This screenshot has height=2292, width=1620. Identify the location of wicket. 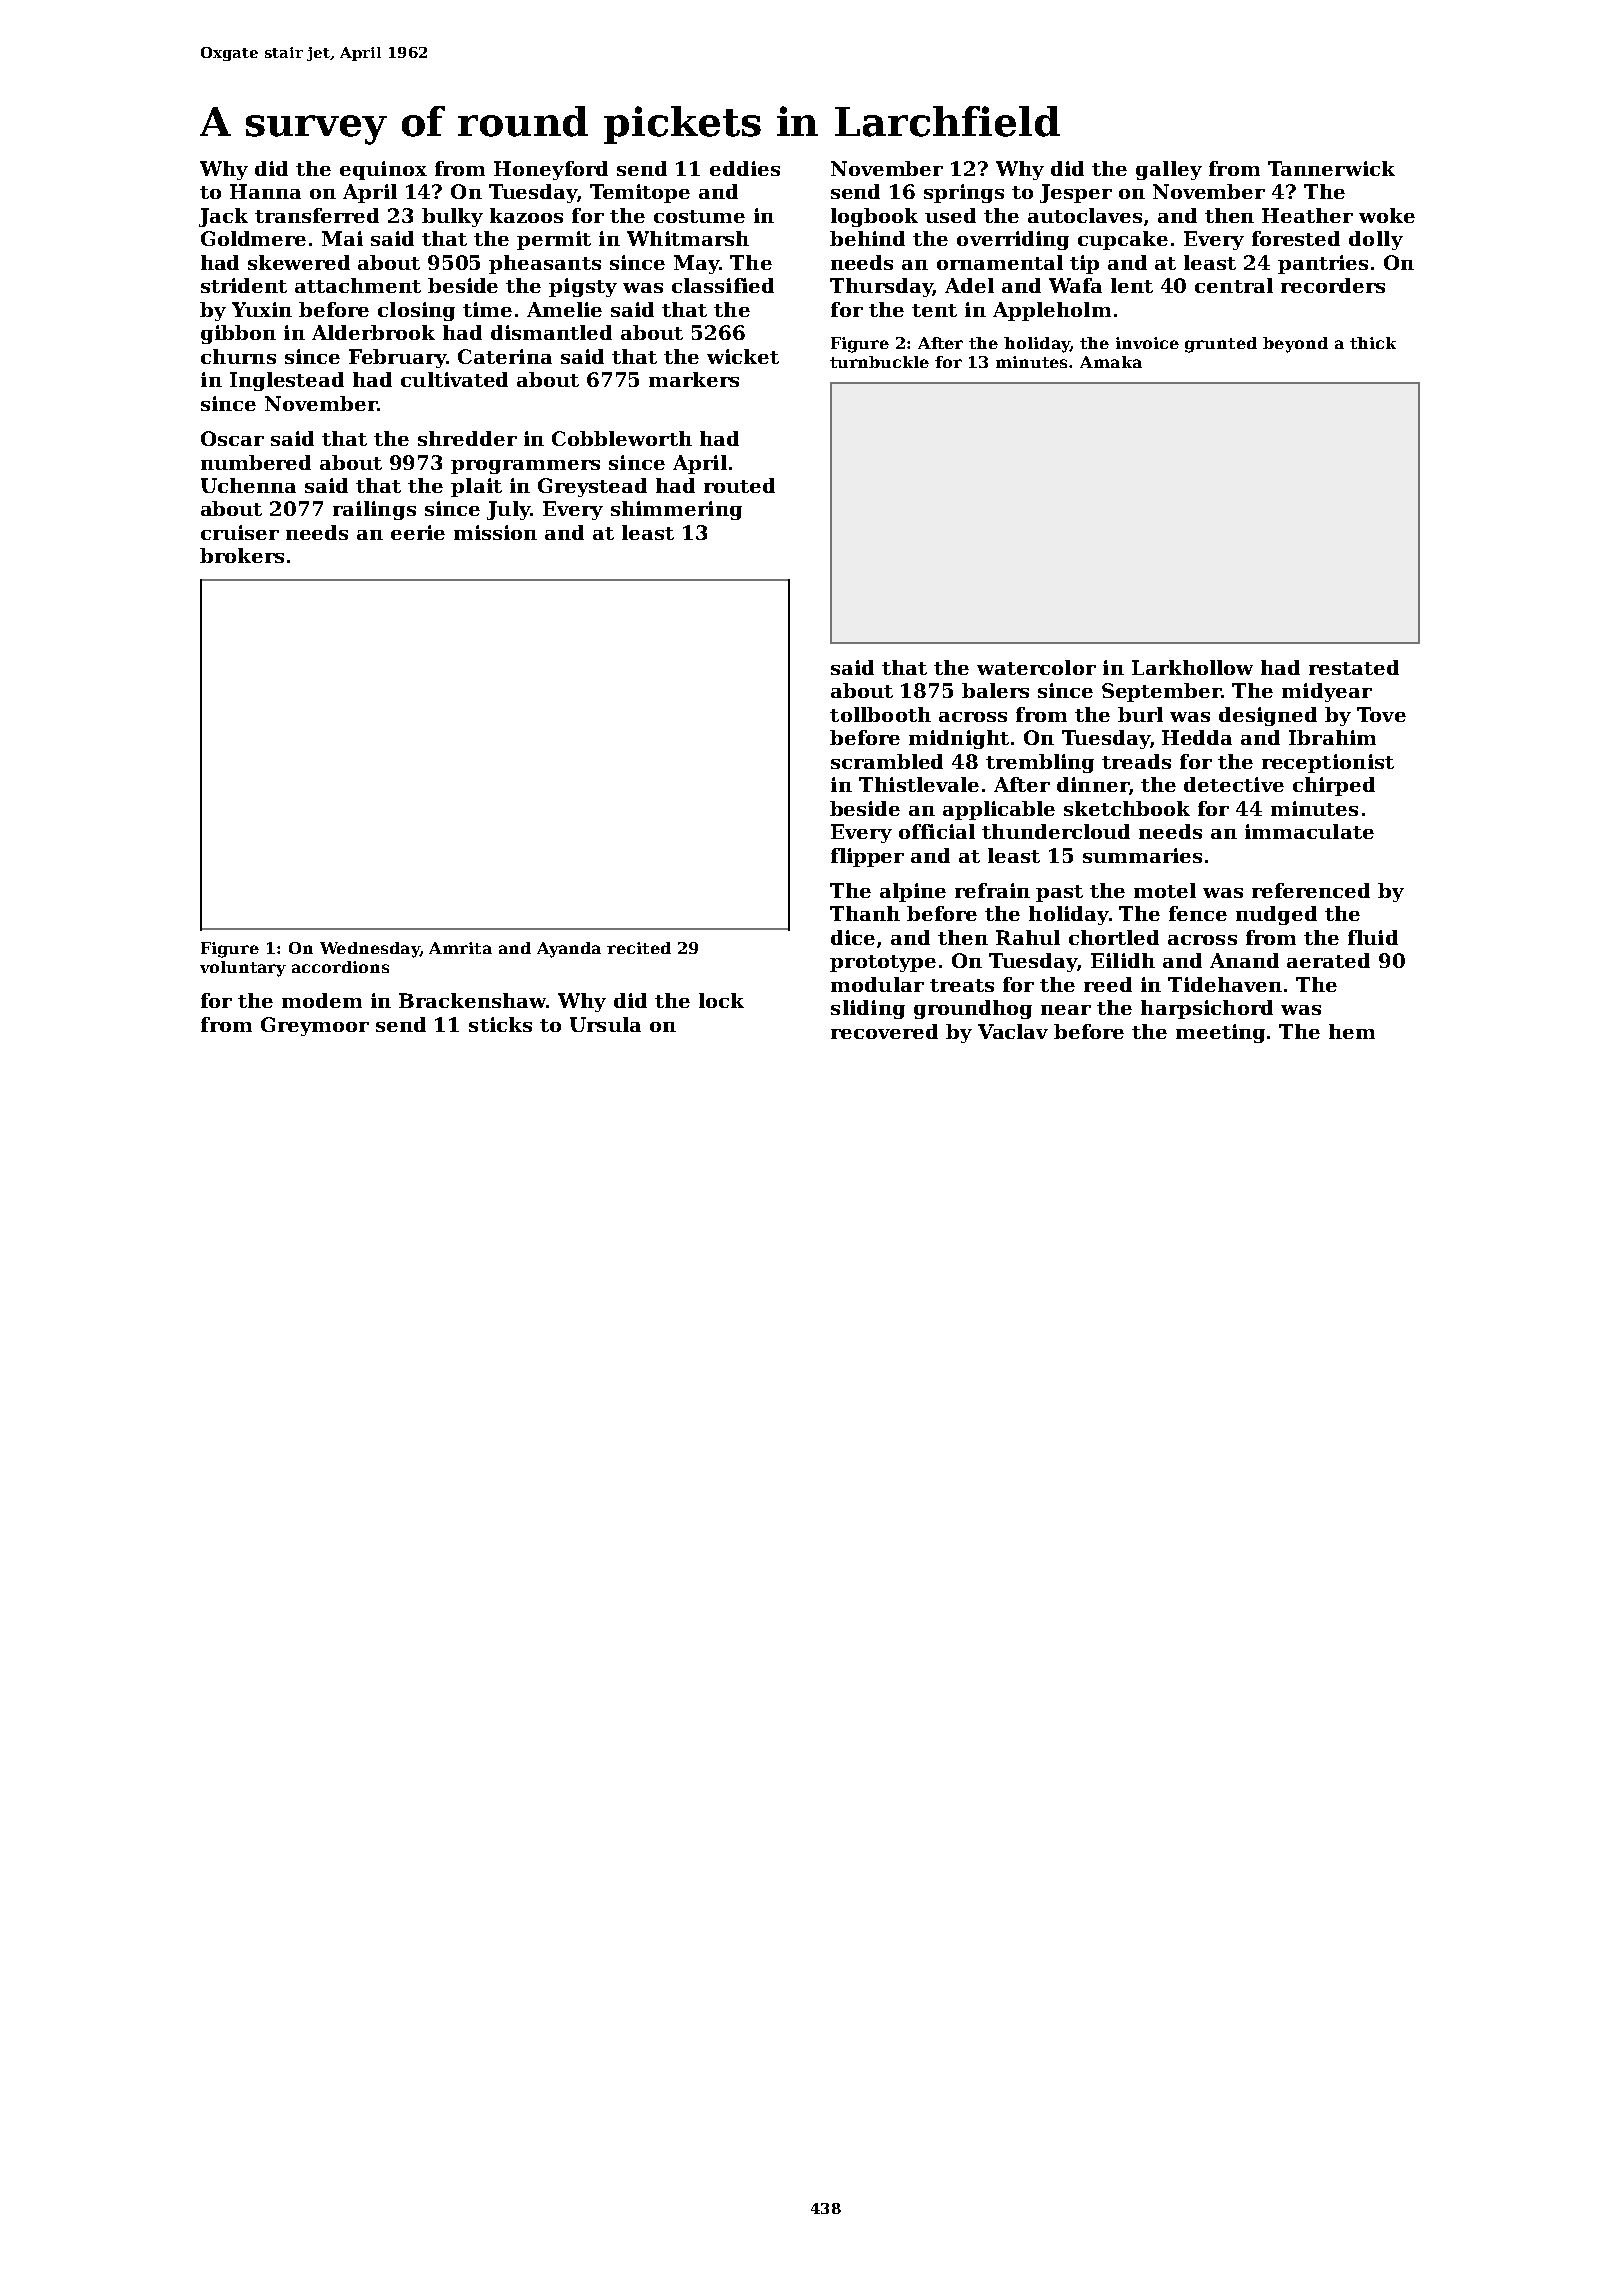
(743, 356).
